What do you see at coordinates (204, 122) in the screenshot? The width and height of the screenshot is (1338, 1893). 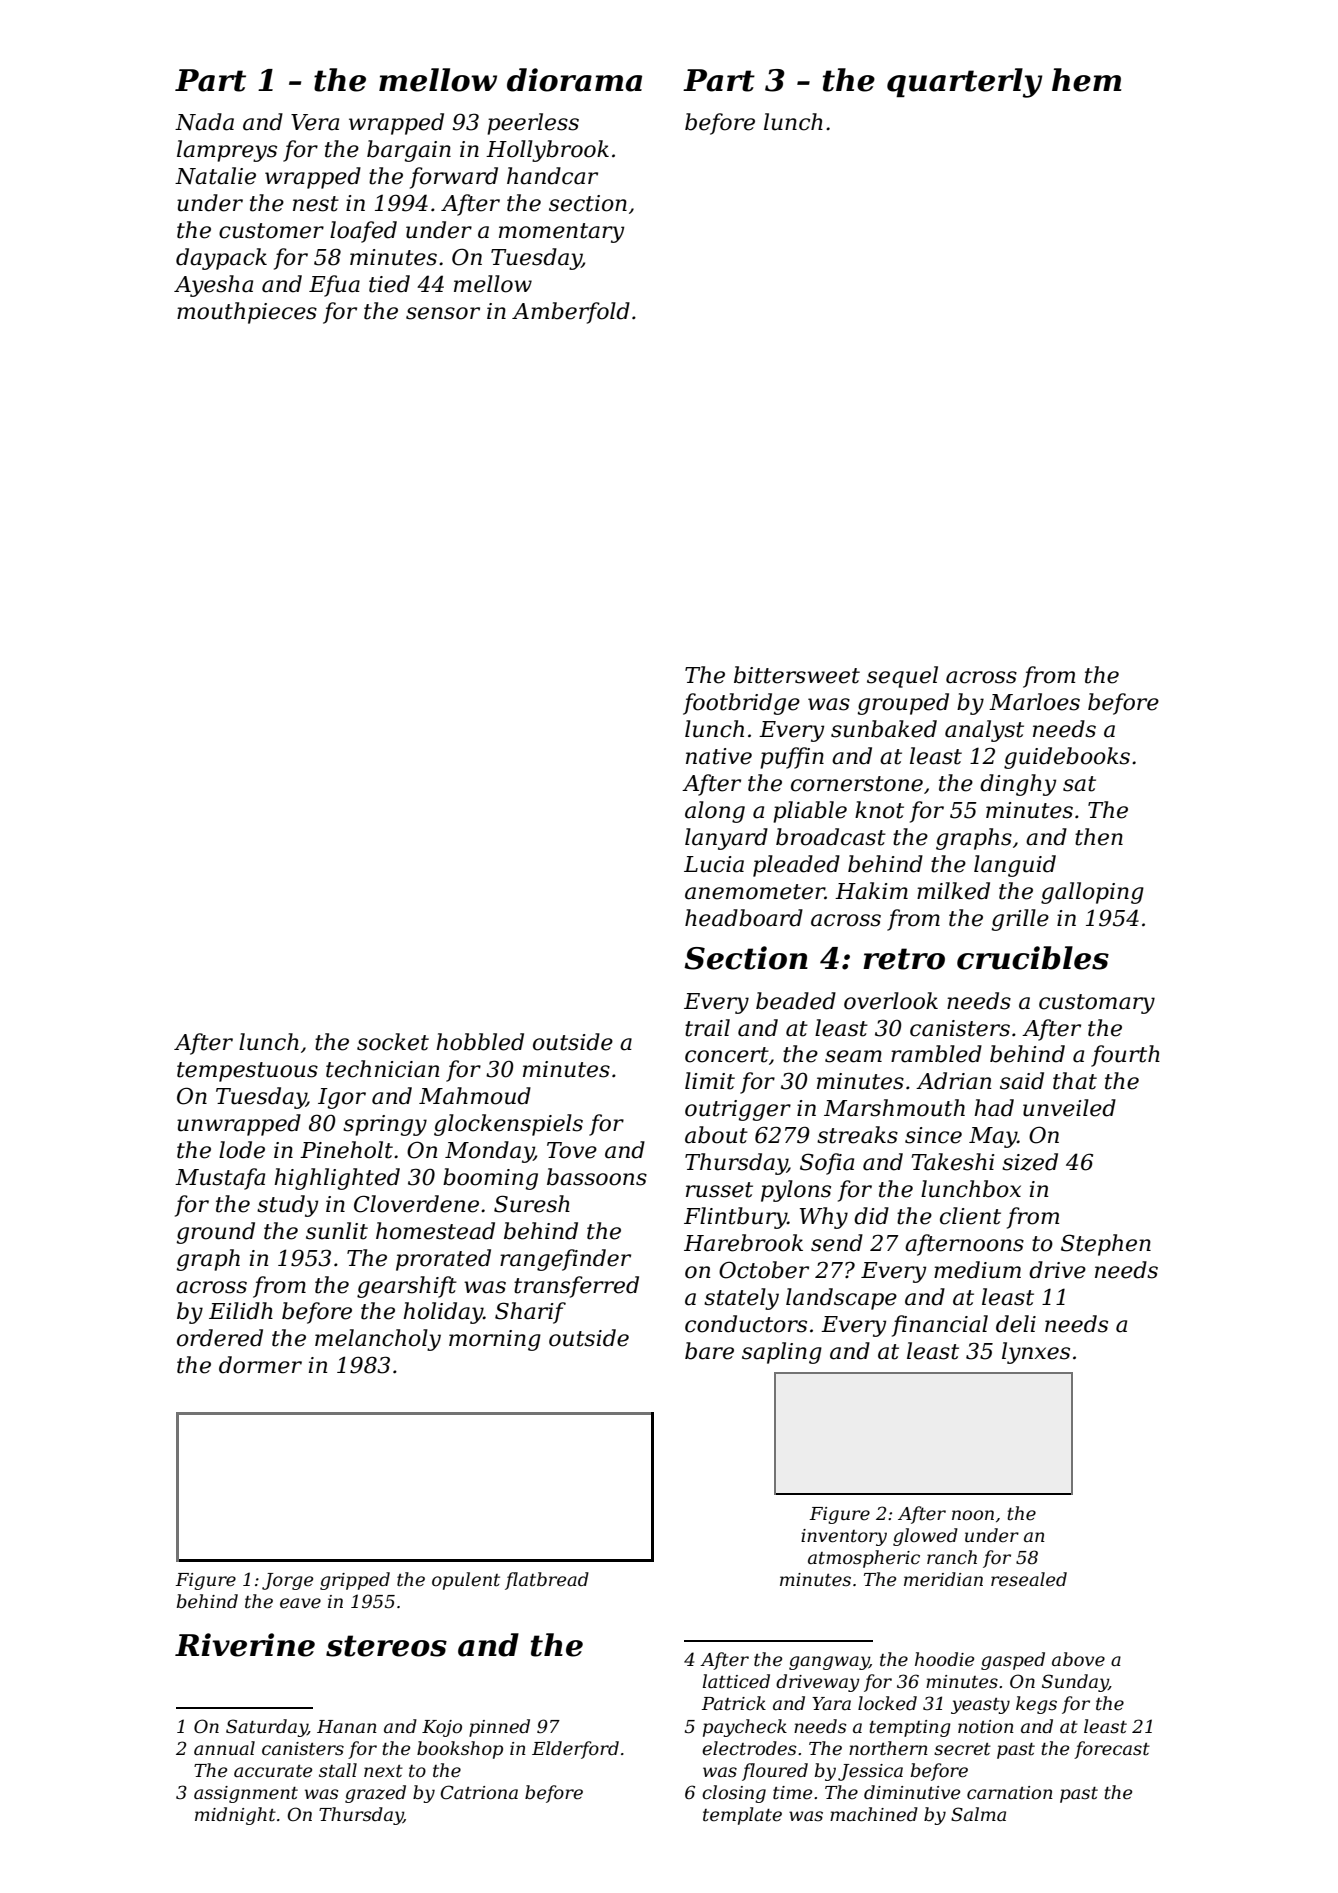 I see `Nada` at bounding box center [204, 122].
